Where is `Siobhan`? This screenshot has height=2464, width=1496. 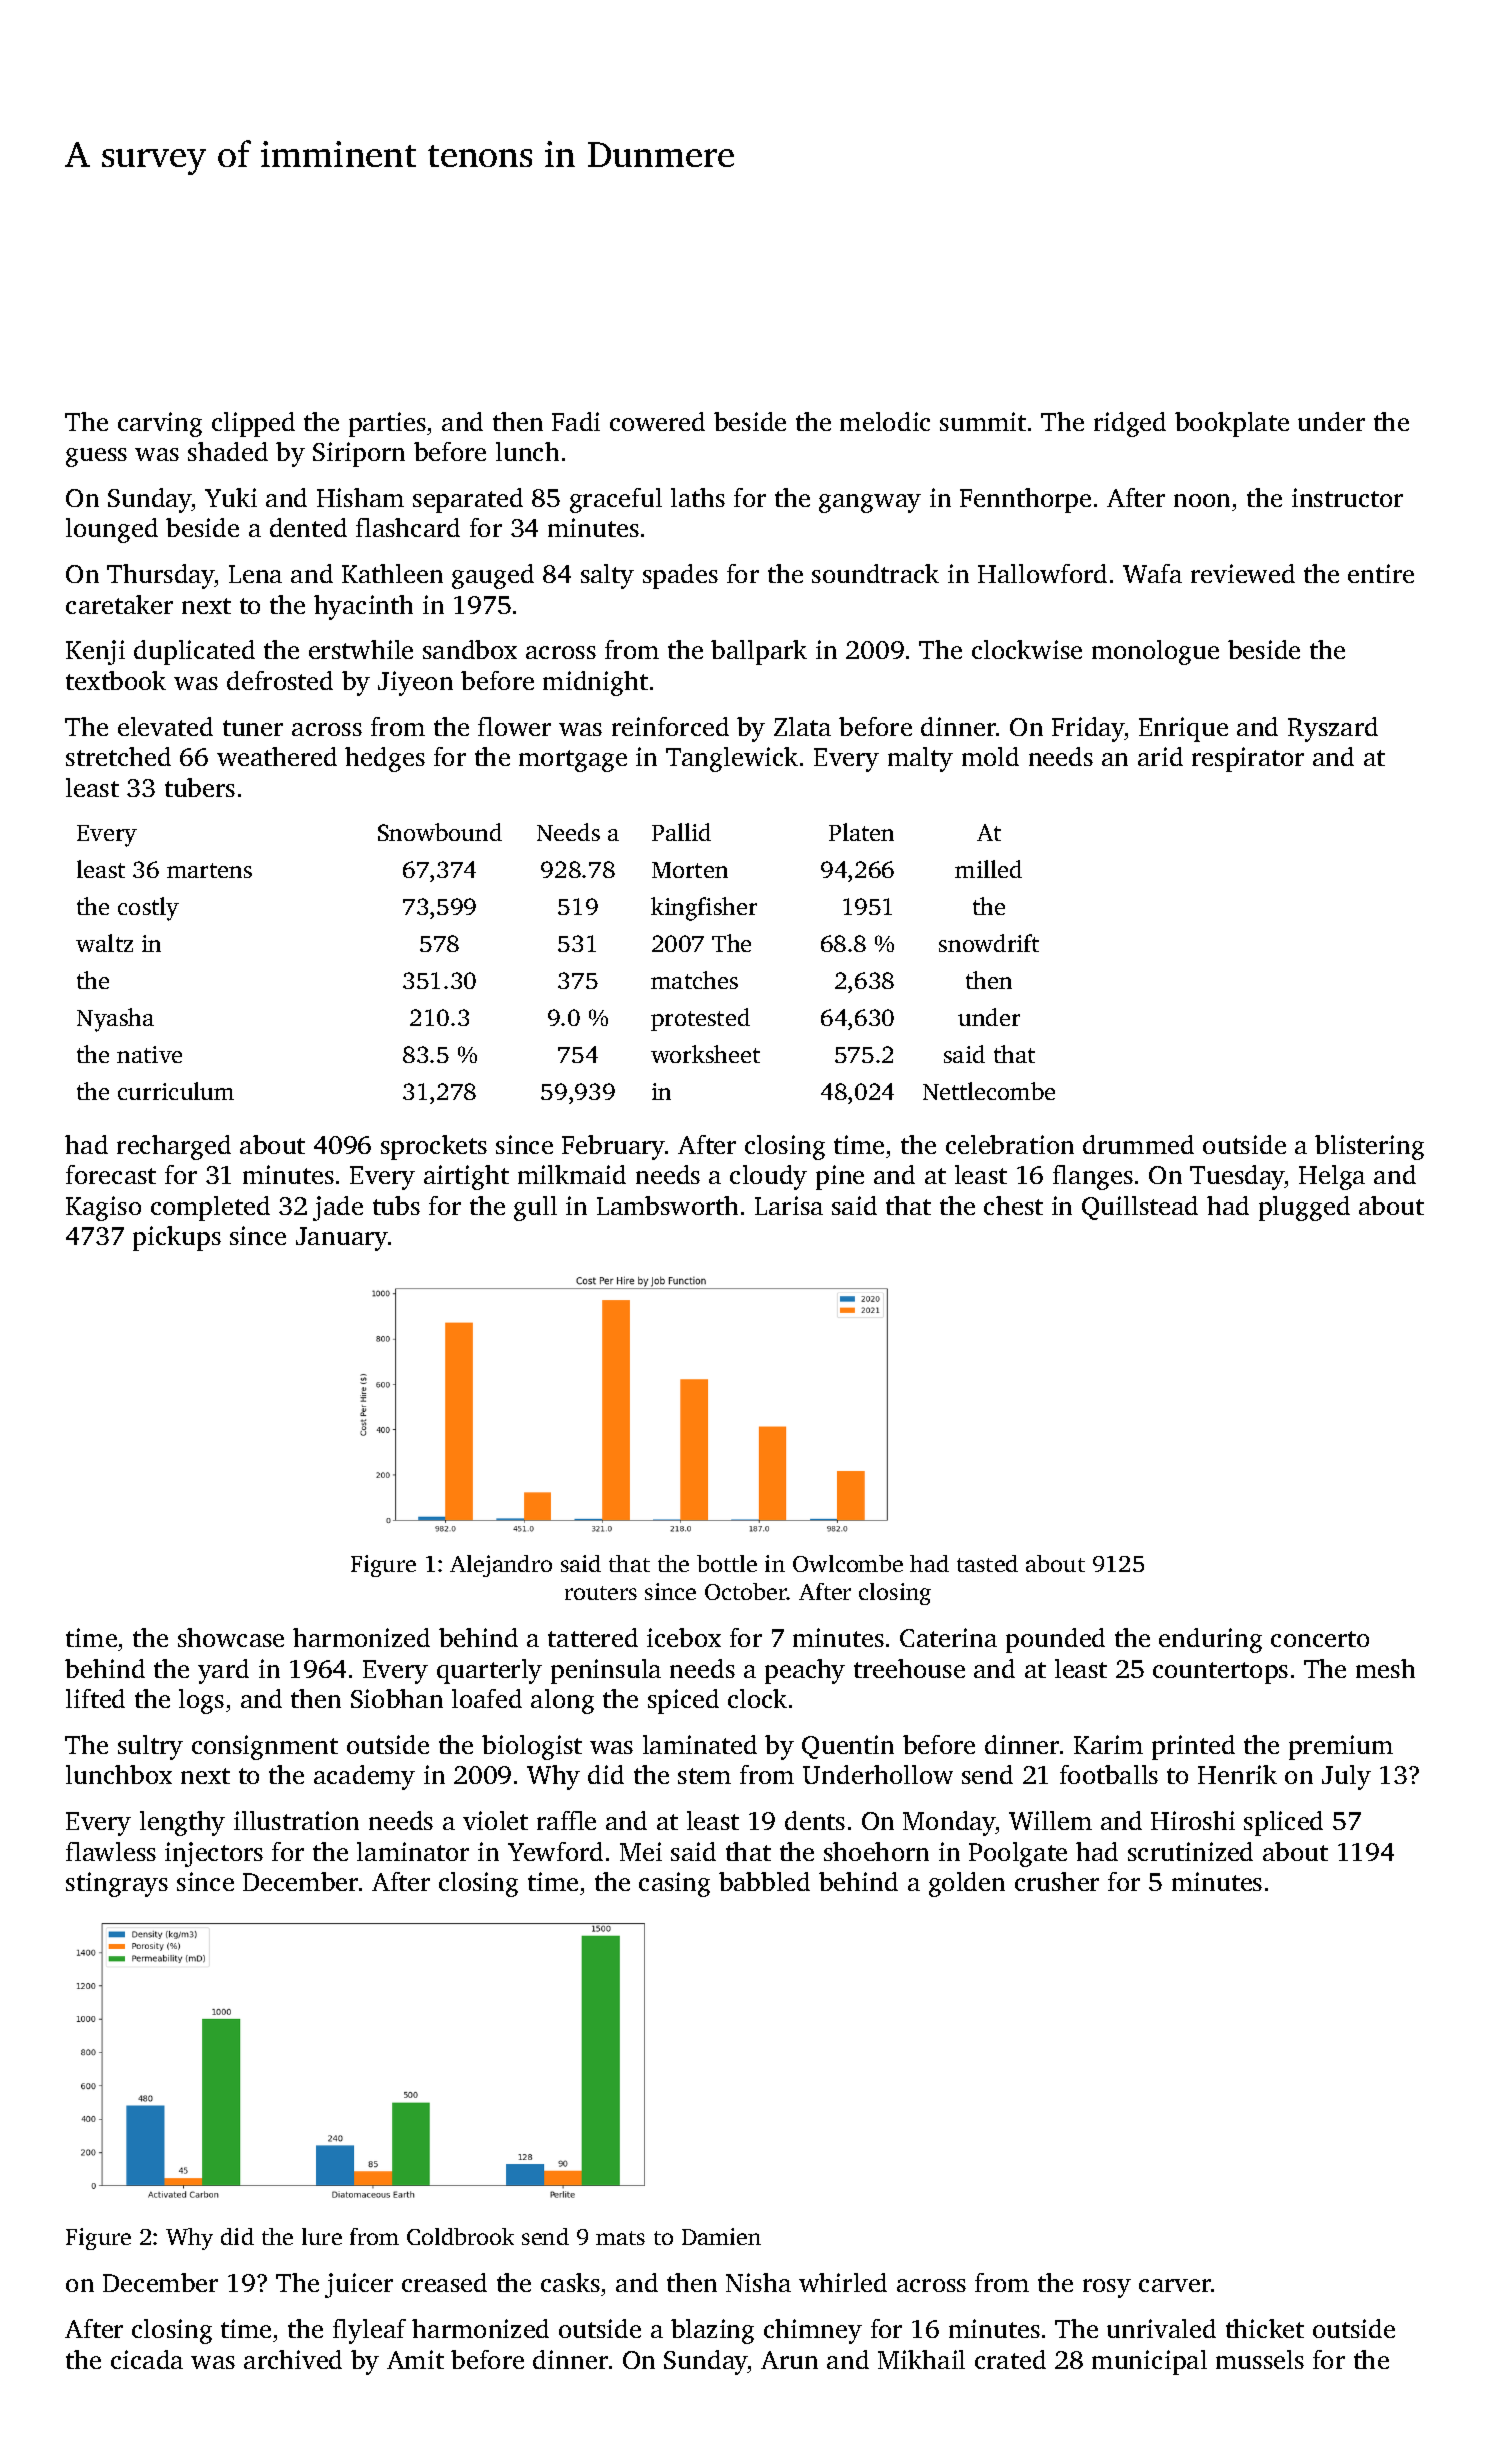 Siobhan is located at coordinates (397, 1698).
